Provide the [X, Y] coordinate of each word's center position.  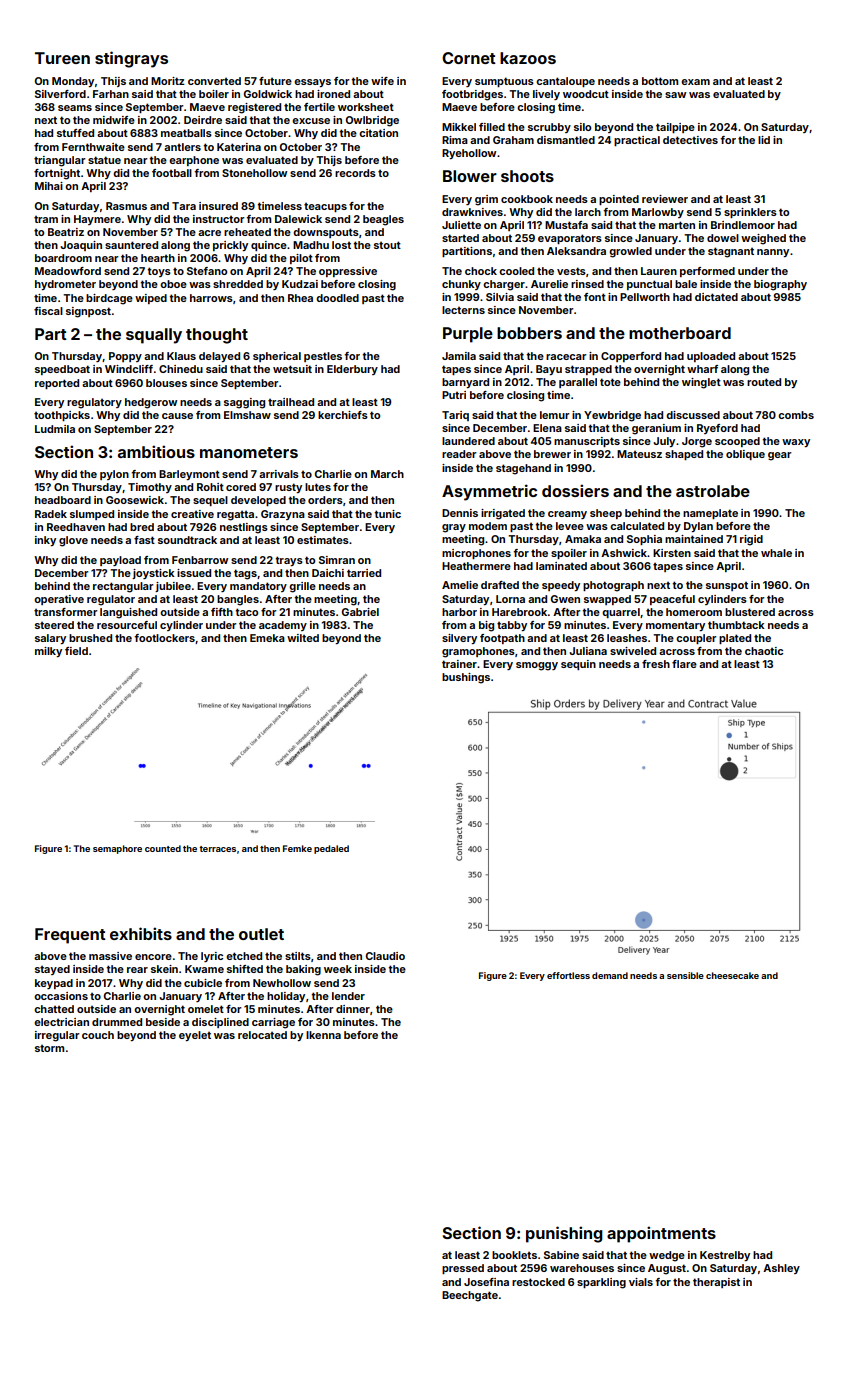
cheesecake [732, 975]
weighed [763, 239]
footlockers [164, 638]
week [338, 969]
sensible [685, 975]
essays [312, 83]
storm [49, 1048]
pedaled [331, 849]
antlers [182, 147]
